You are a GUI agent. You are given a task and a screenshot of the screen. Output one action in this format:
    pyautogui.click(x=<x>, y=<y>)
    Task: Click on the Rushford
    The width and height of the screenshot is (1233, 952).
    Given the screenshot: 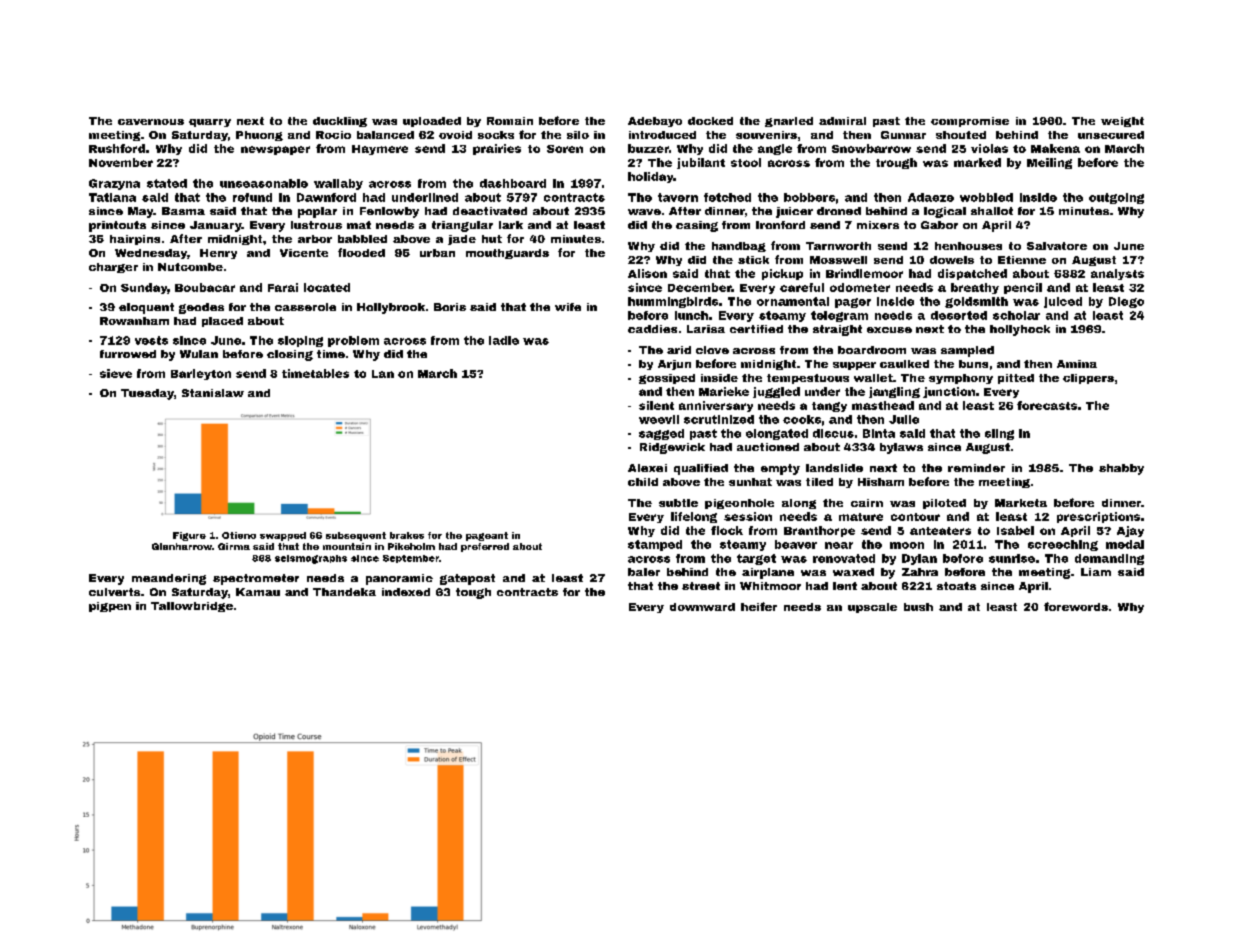 What is the action you would take?
    pyautogui.click(x=117, y=148)
